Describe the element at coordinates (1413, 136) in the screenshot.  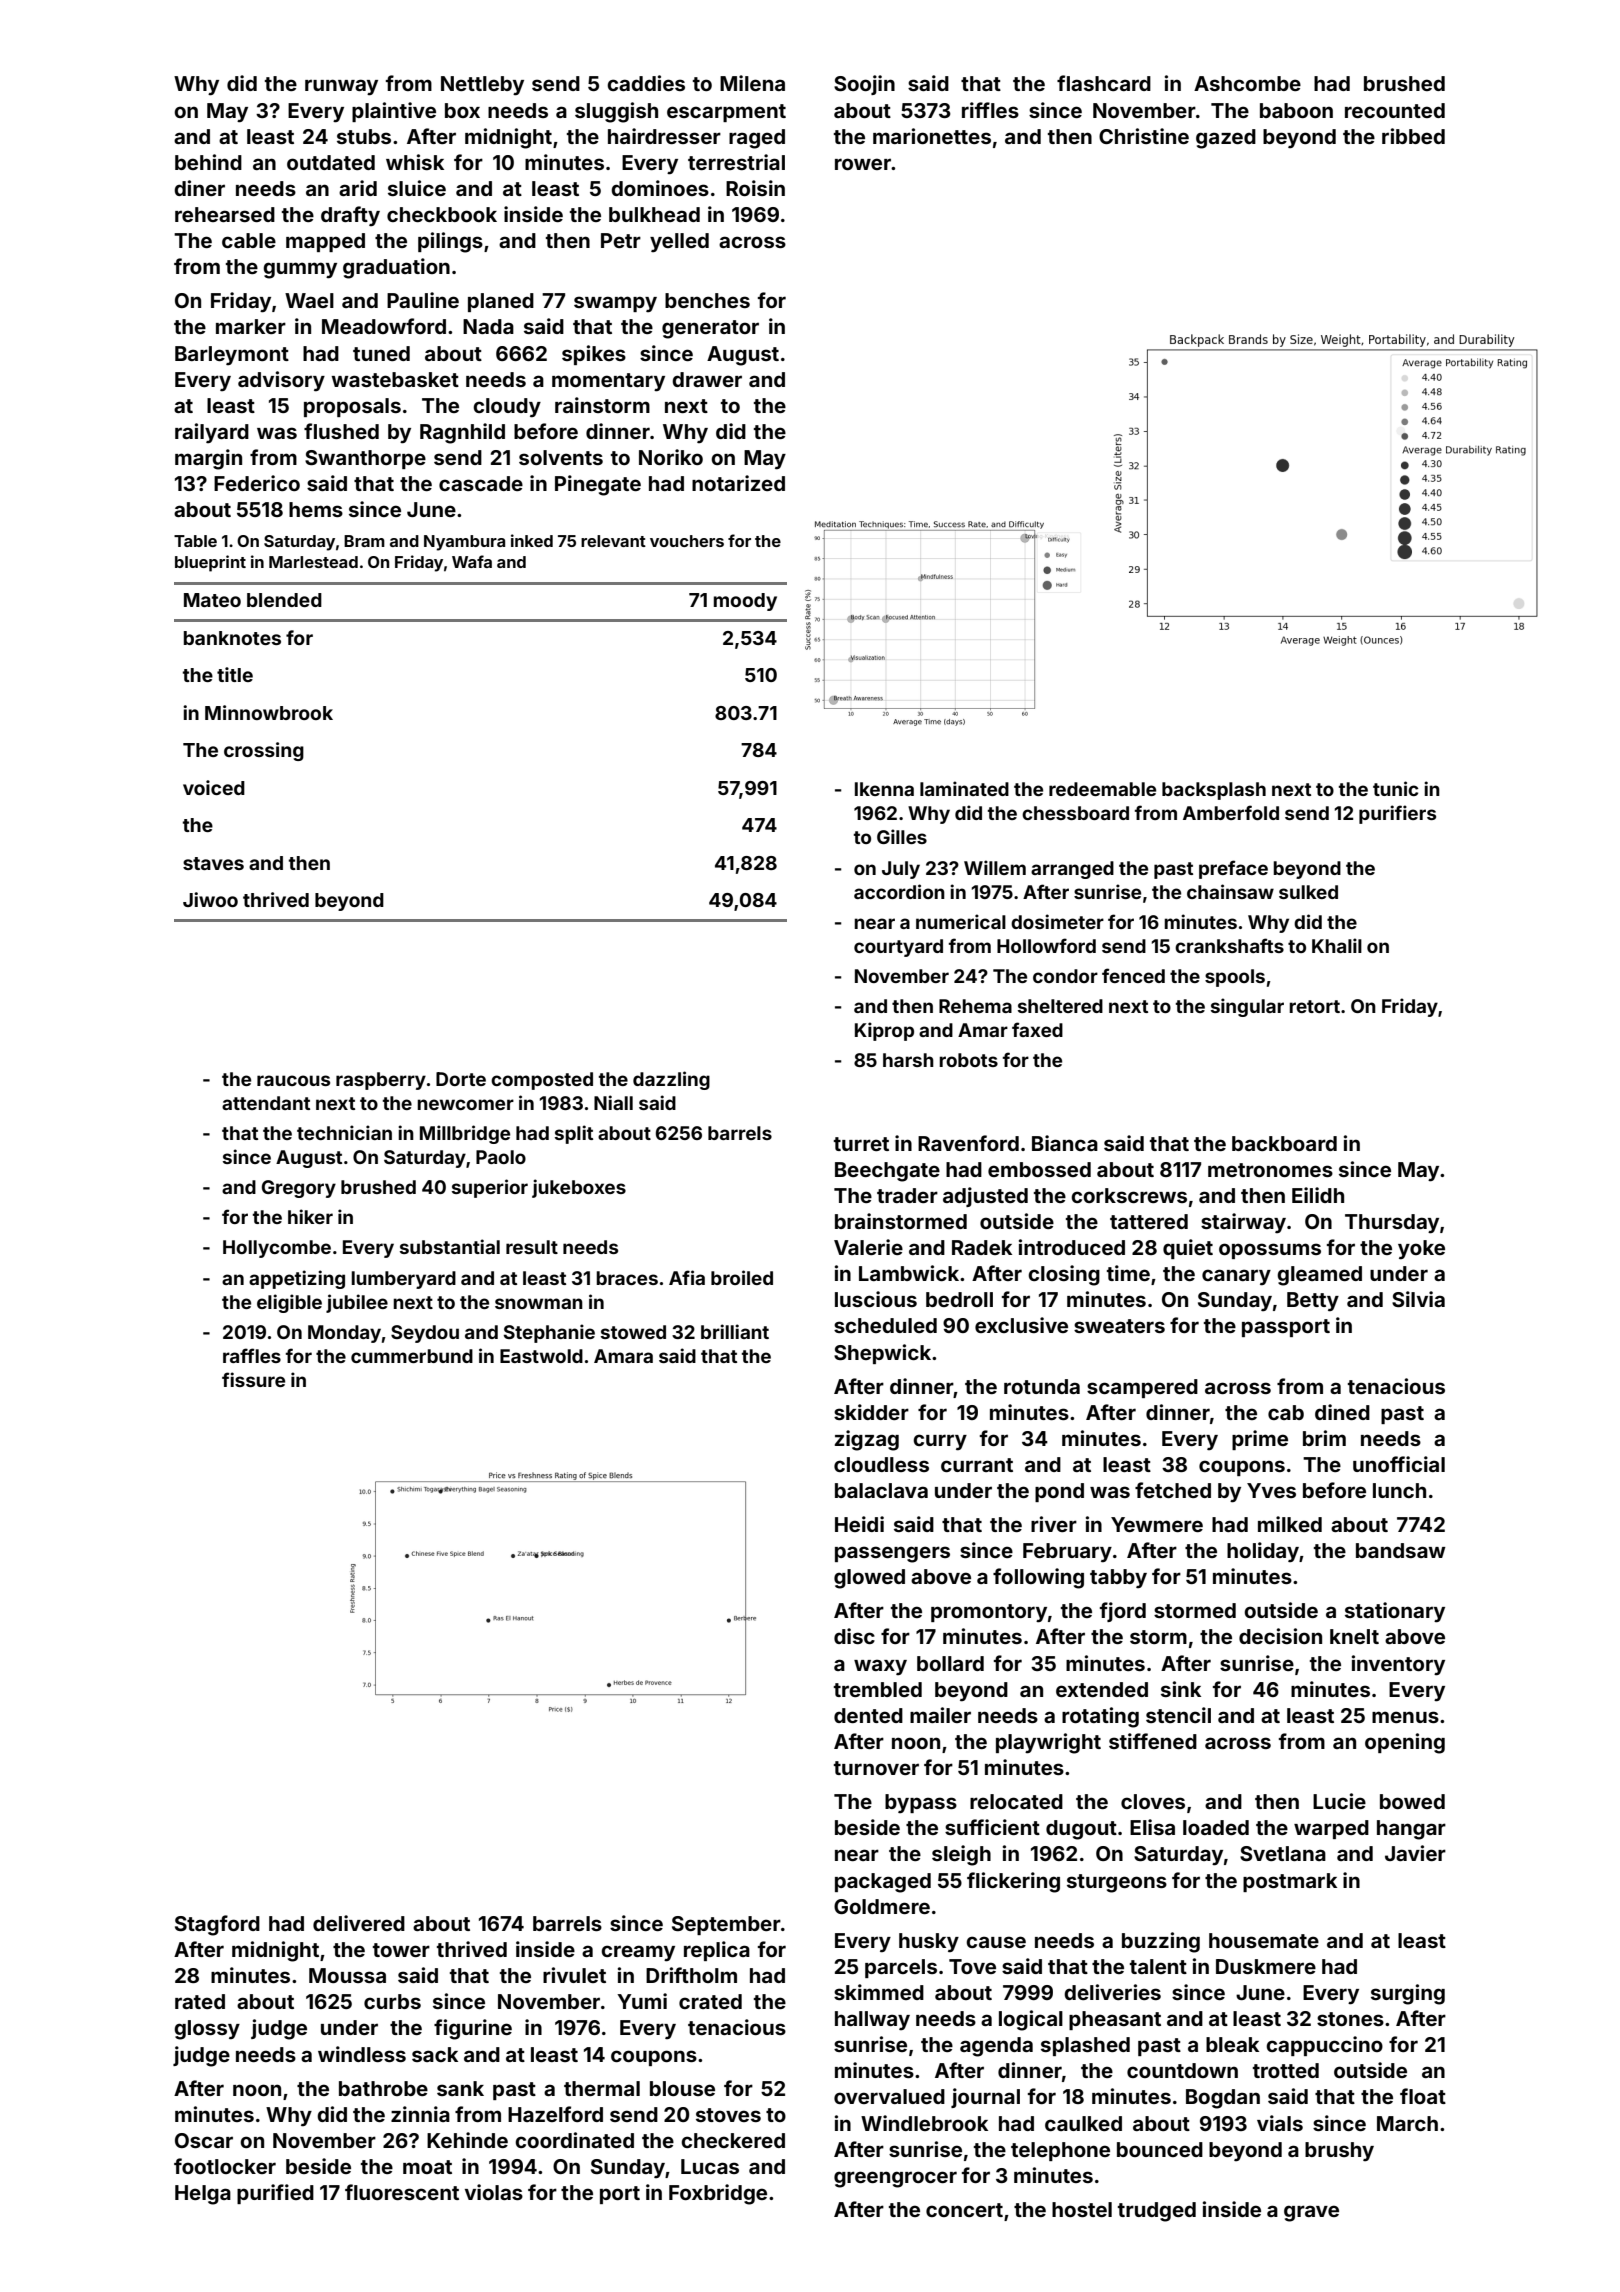
I see `ribbed` at that location.
